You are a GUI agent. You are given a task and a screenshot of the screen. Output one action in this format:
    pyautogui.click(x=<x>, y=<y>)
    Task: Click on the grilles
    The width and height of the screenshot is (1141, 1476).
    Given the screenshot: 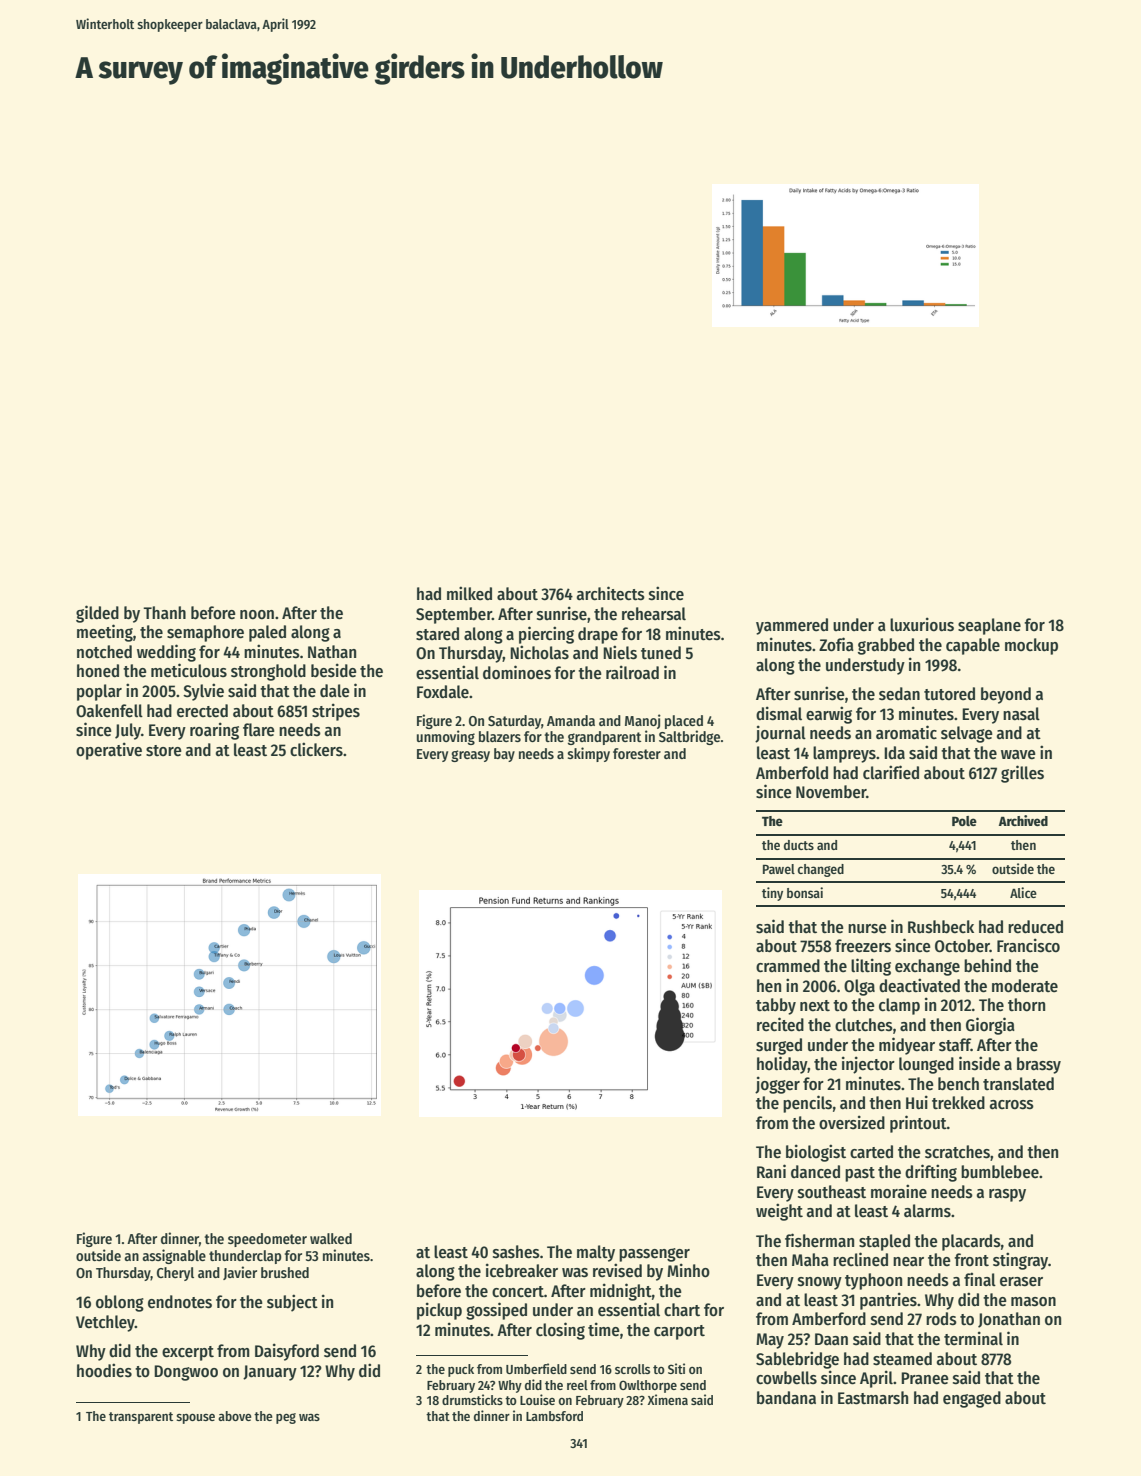 What is the action you would take?
    pyautogui.click(x=1022, y=774)
